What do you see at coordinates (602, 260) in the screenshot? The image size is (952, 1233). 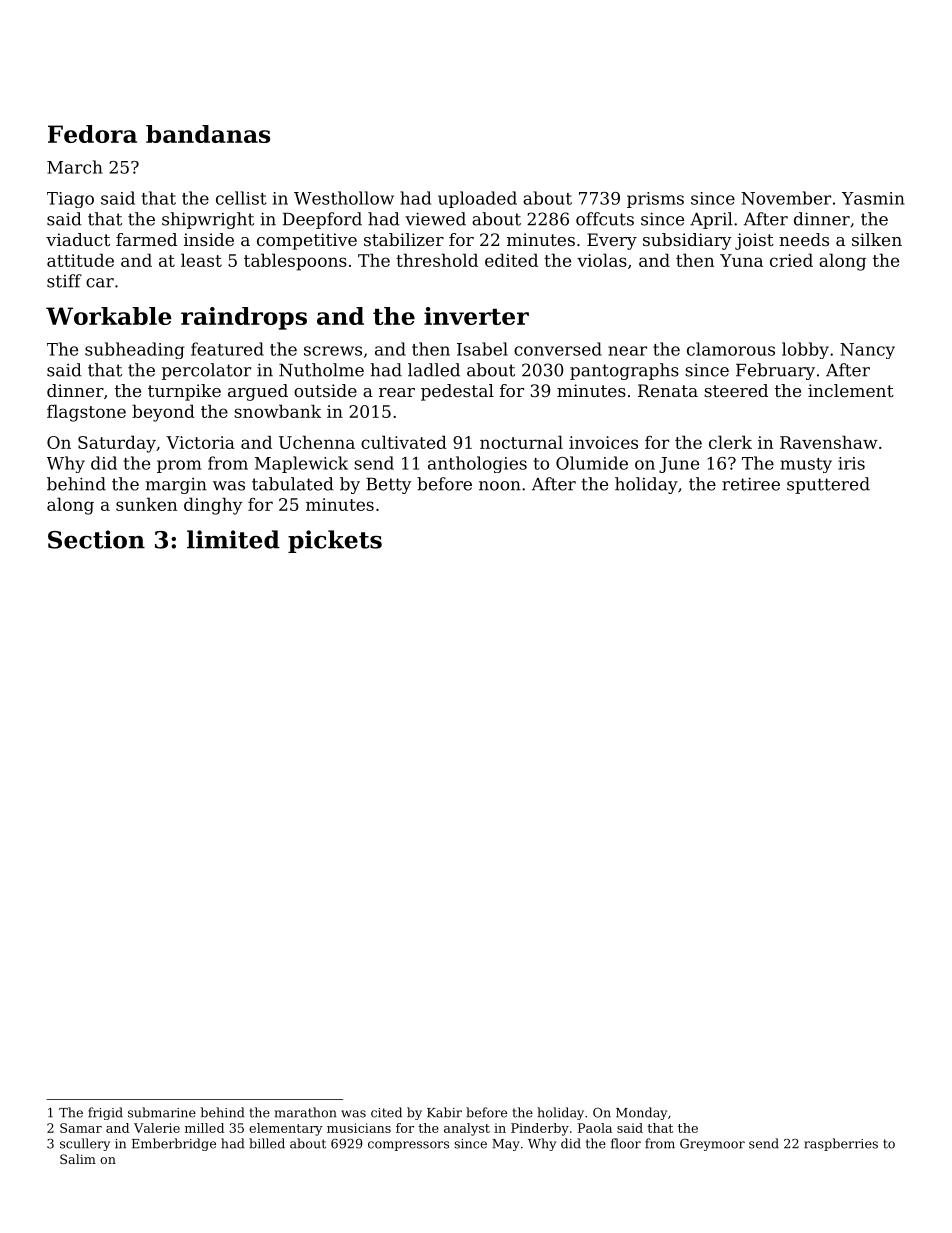 I see `violas` at bounding box center [602, 260].
